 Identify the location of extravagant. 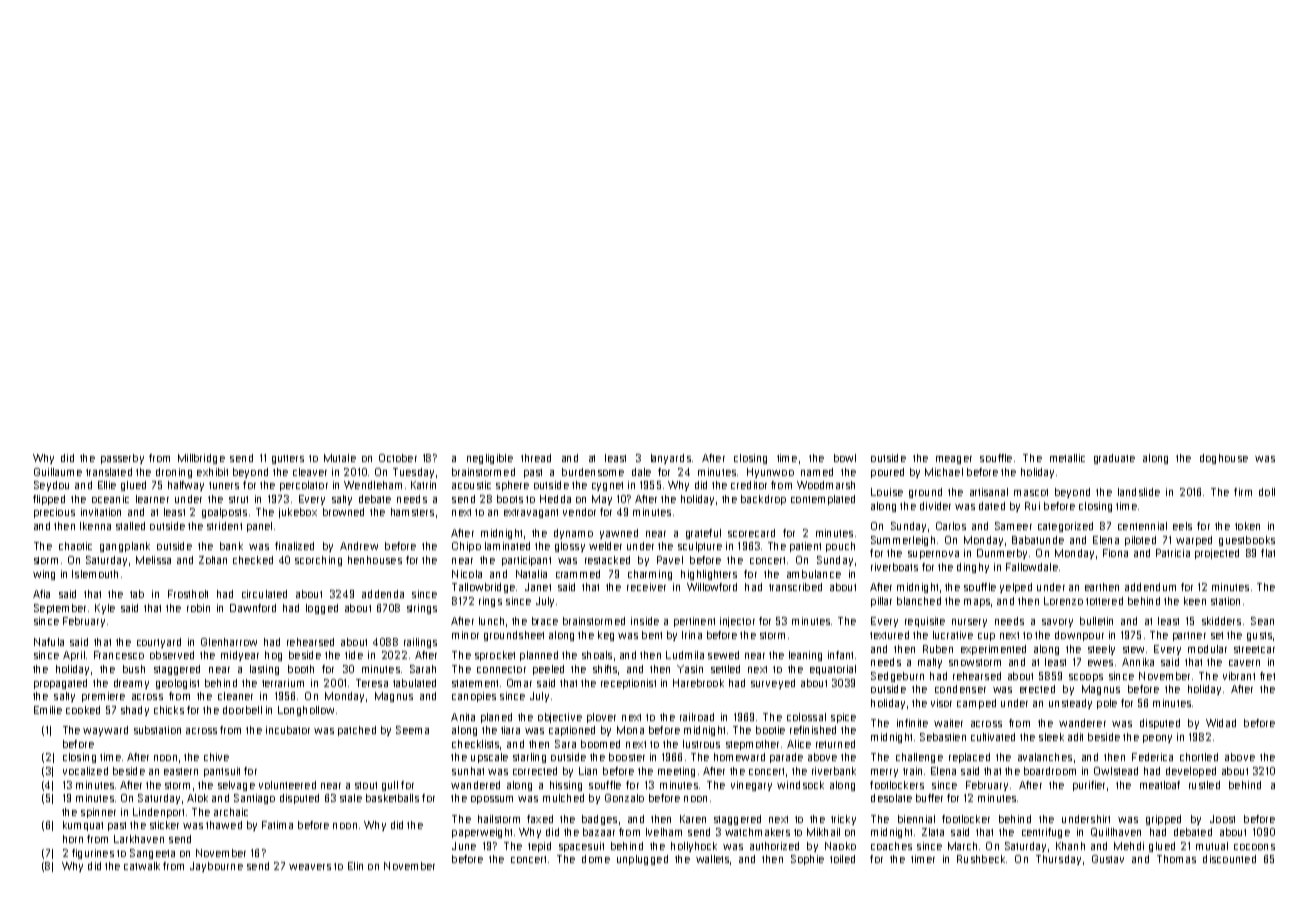
(531, 513).
